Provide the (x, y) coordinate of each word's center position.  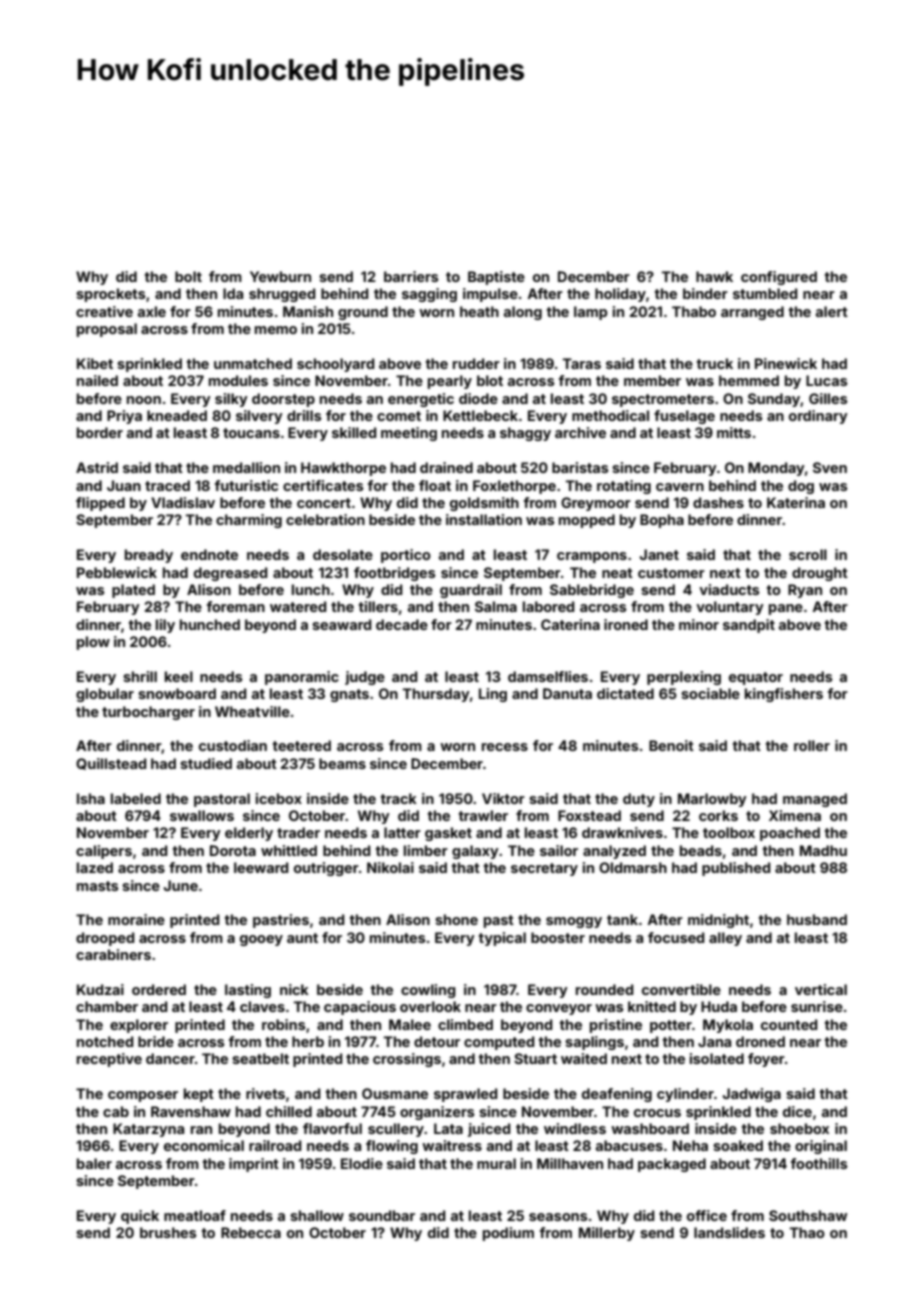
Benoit (671, 745)
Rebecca (251, 1232)
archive (580, 432)
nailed (97, 380)
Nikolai (390, 867)
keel (179, 676)
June (181, 885)
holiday (620, 295)
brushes (168, 1232)
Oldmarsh (633, 867)
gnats (349, 695)
